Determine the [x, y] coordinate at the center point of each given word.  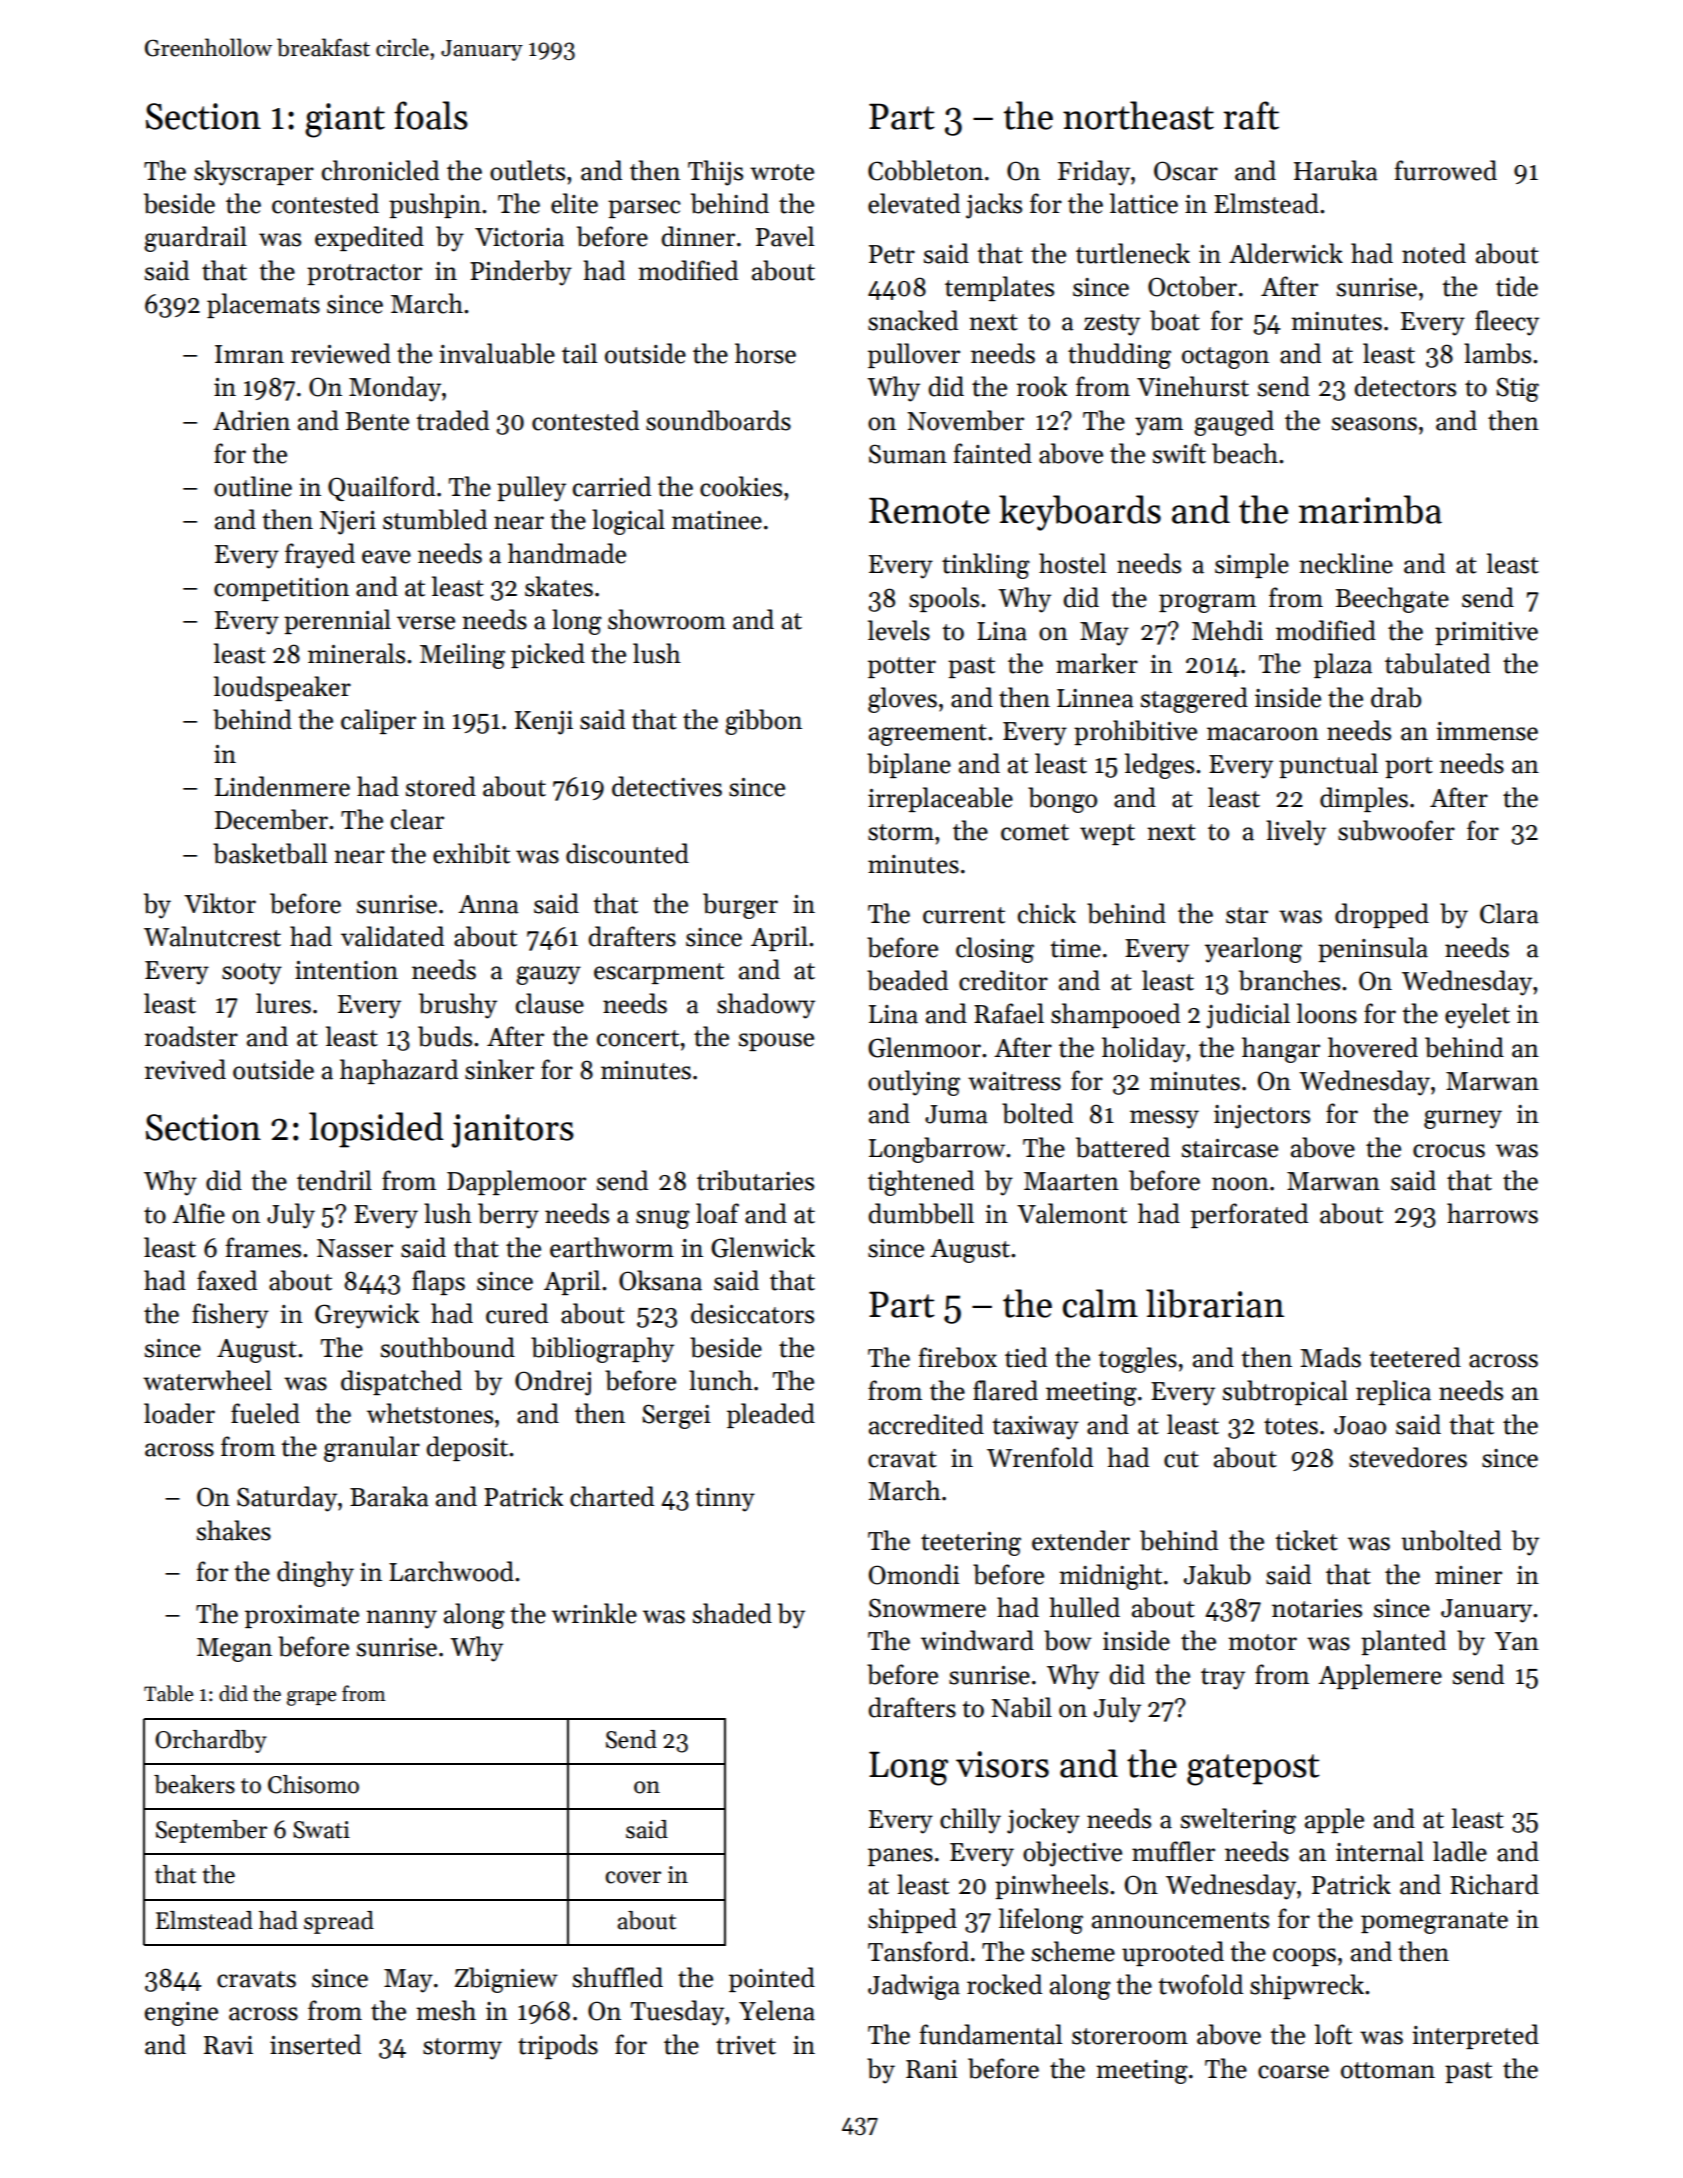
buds [445, 1036]
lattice [1144, 203]
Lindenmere [282, 786]
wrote [782, 172]
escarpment [659, 973]
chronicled [380, 170]
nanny [401, 1619]
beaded [907, 980]
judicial [1248, 1016]
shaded [732, 1613]
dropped [1382, 915]
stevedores [1408, 1457]
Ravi [228, 2045]
